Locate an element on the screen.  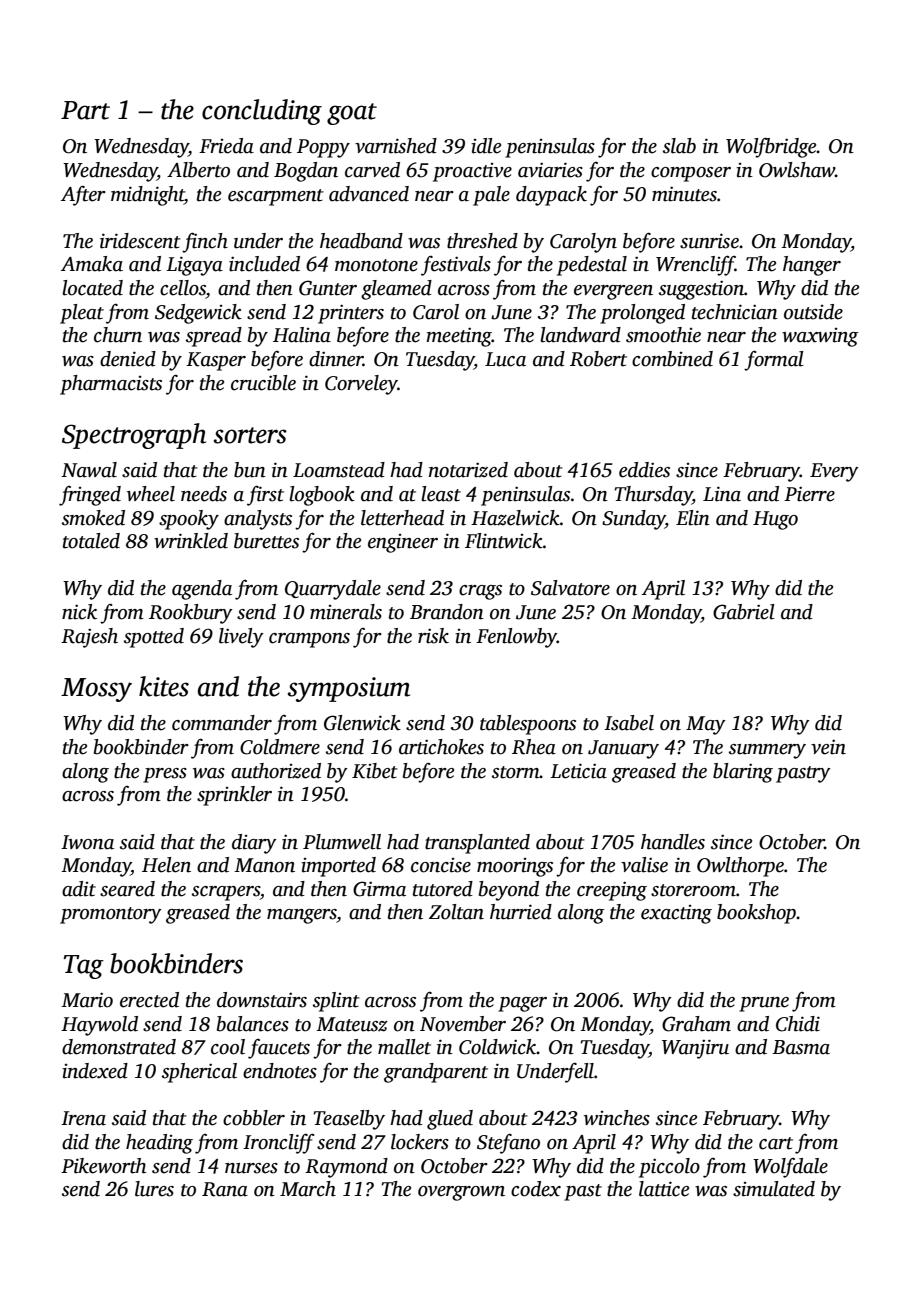
meeting is located at coordinates (459, 337).
